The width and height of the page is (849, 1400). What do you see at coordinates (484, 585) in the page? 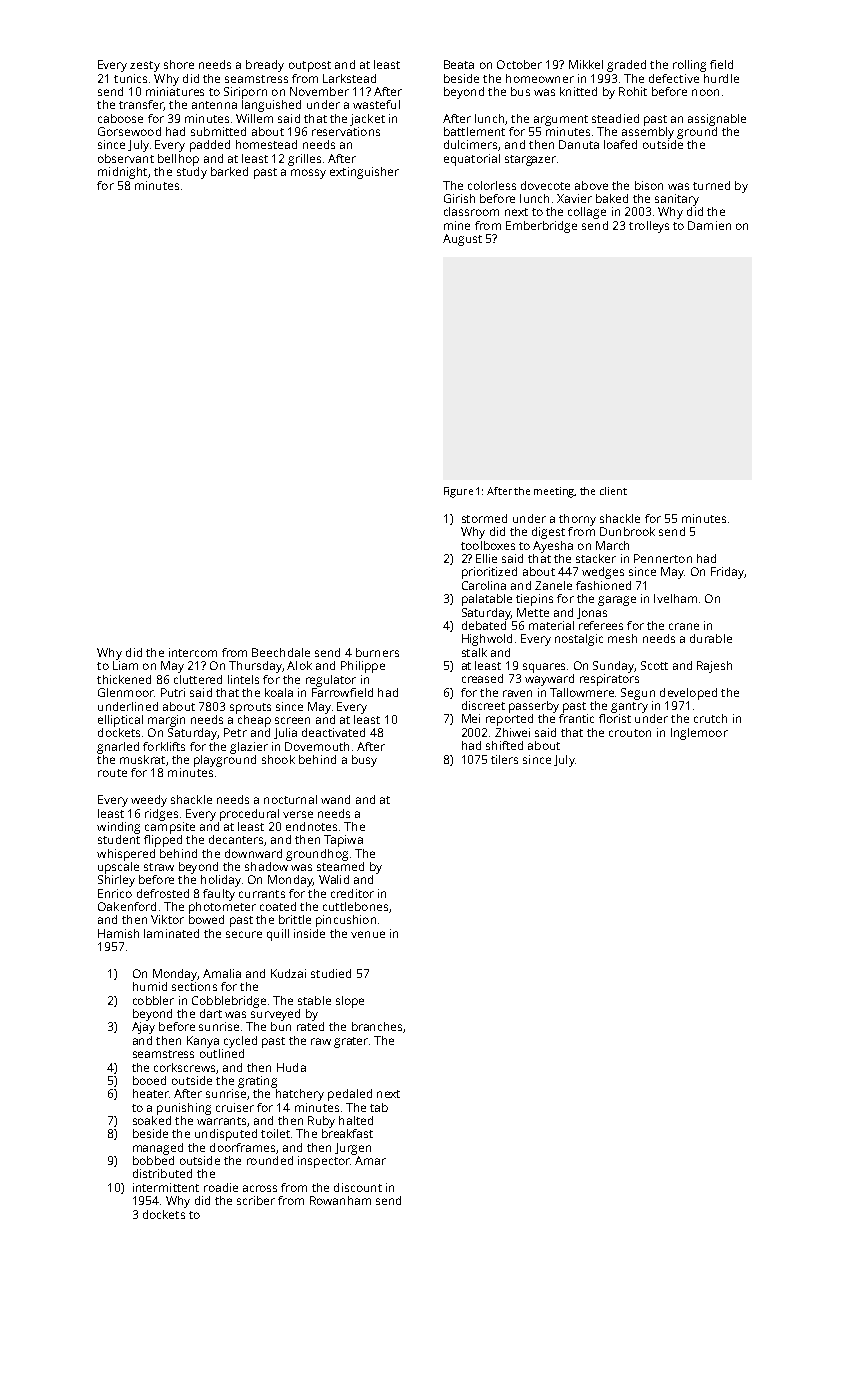
I see `Carolina` at bounding box center [484, 585].
